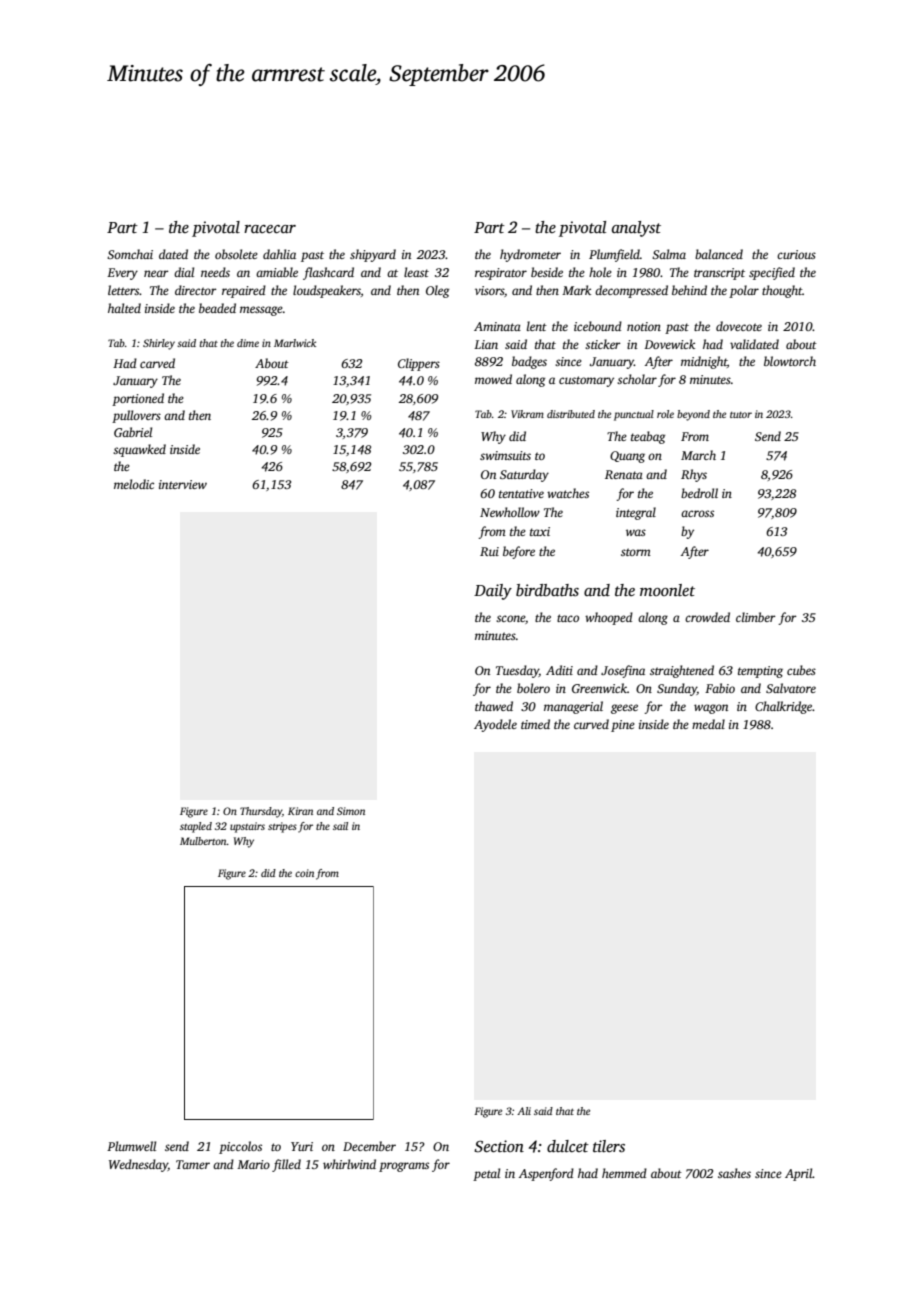  I want to click on blowtorch, so click(790, 361).
